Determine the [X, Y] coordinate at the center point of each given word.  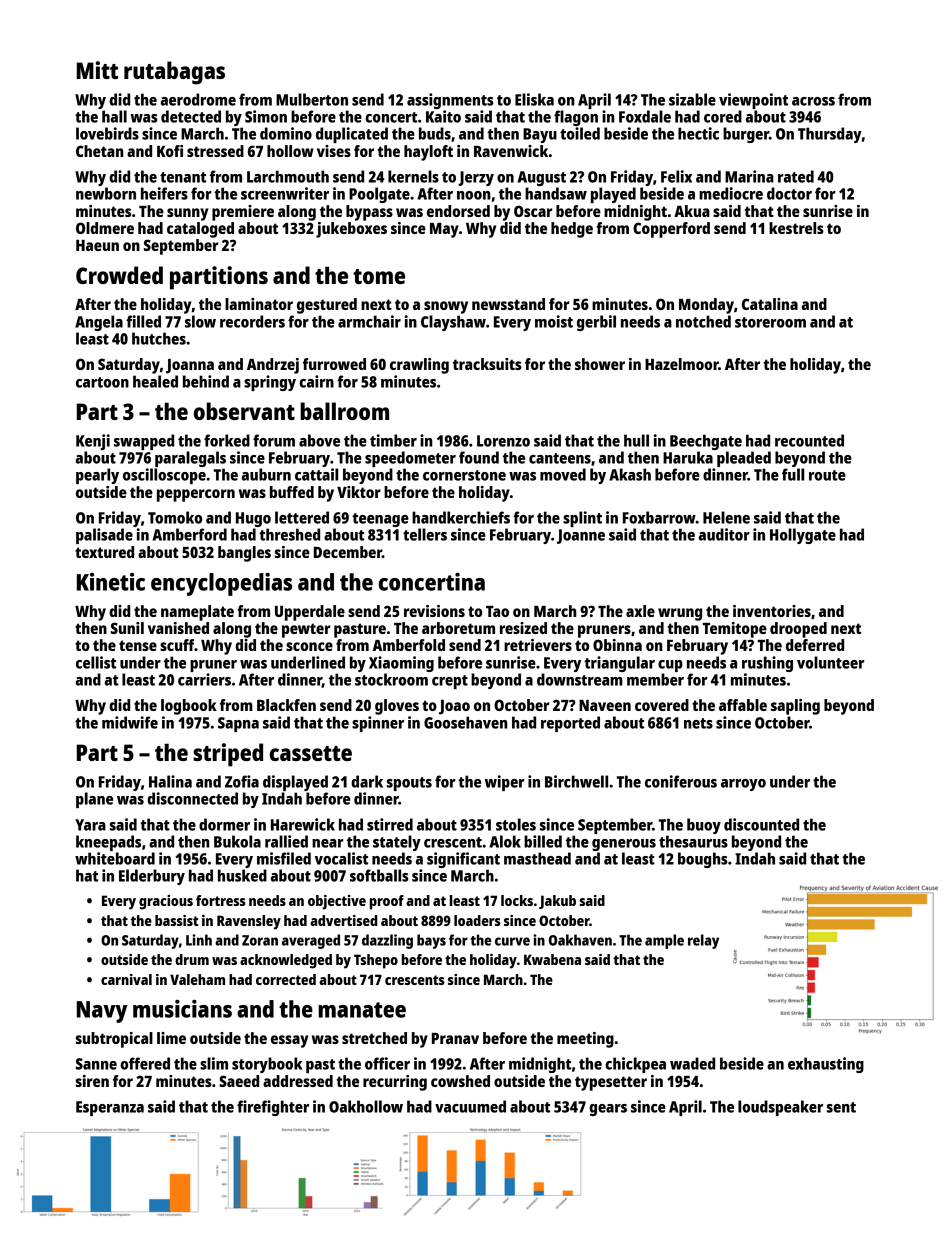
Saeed [239, 1081]
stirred [390, 824]
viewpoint [753, 101]
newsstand [508, 304]
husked [242, 875]
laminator [259, 304]
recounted [809, 440]
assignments [450, 101]
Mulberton [312, 99]
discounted [761, 824]
